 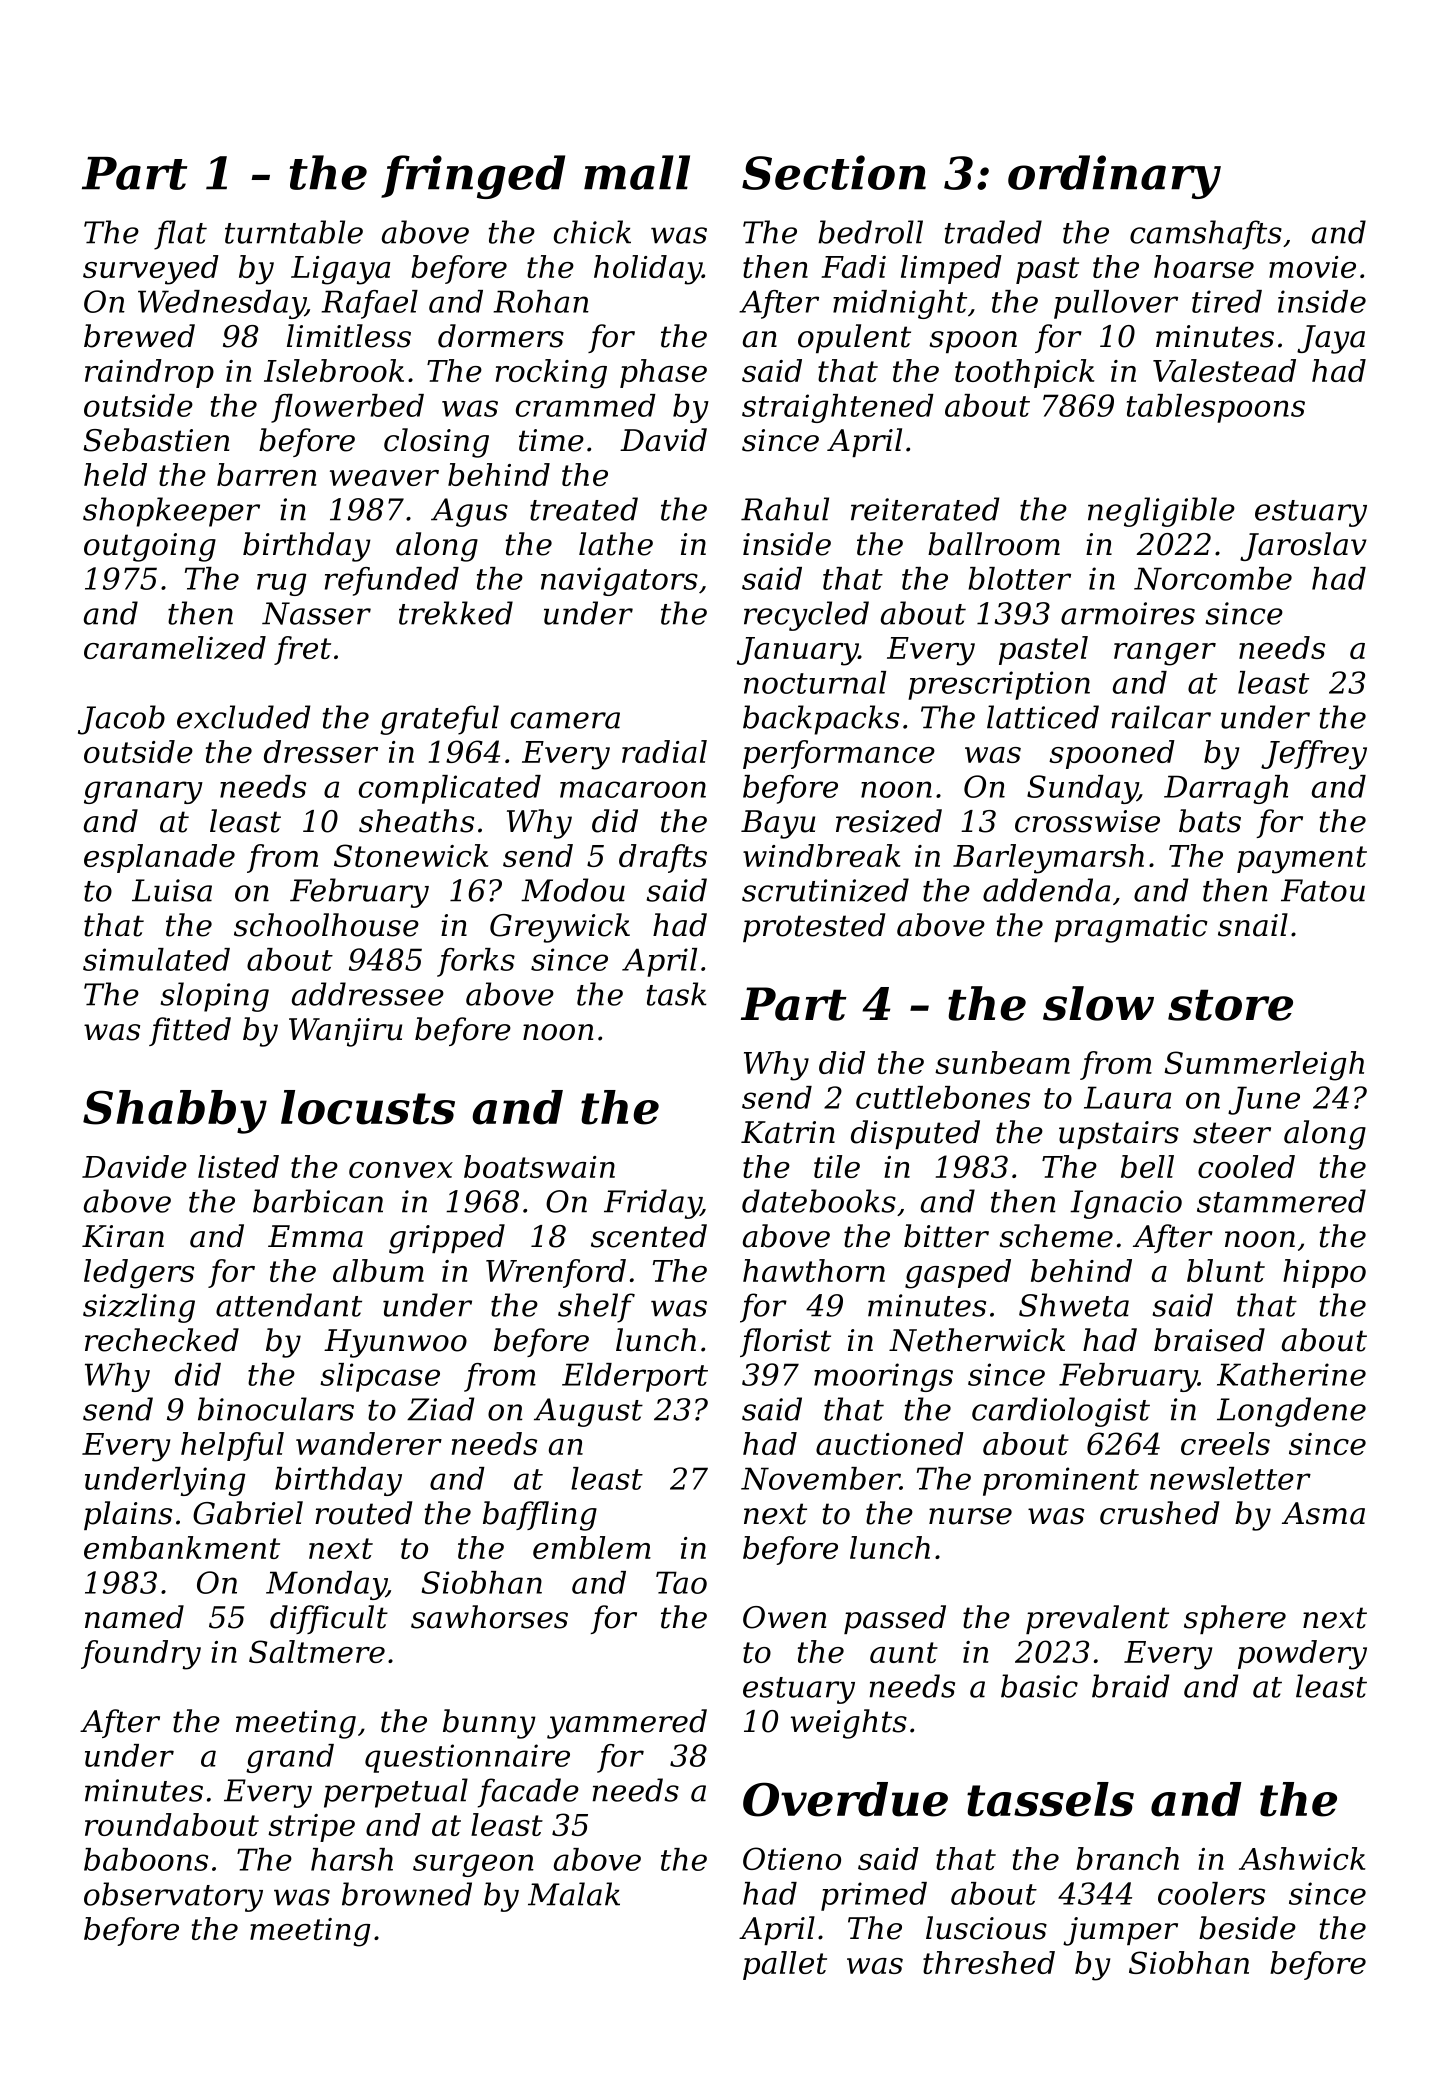 What do you see at coordinates (1247, 1928) in the image?
I see `beside` at bounding box center [1247, 1928].
